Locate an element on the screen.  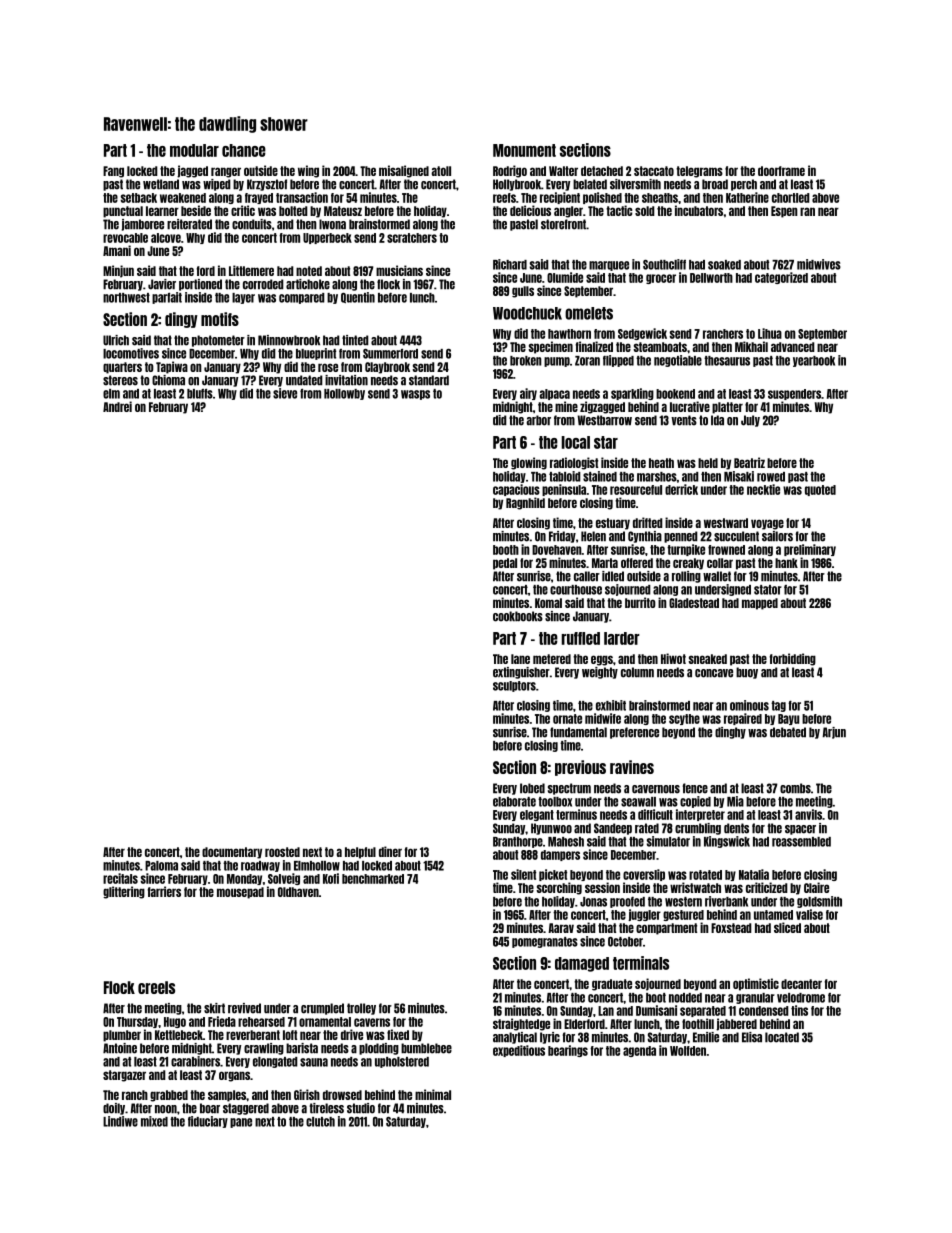
crumbling is located at coordinates (698, 829).
